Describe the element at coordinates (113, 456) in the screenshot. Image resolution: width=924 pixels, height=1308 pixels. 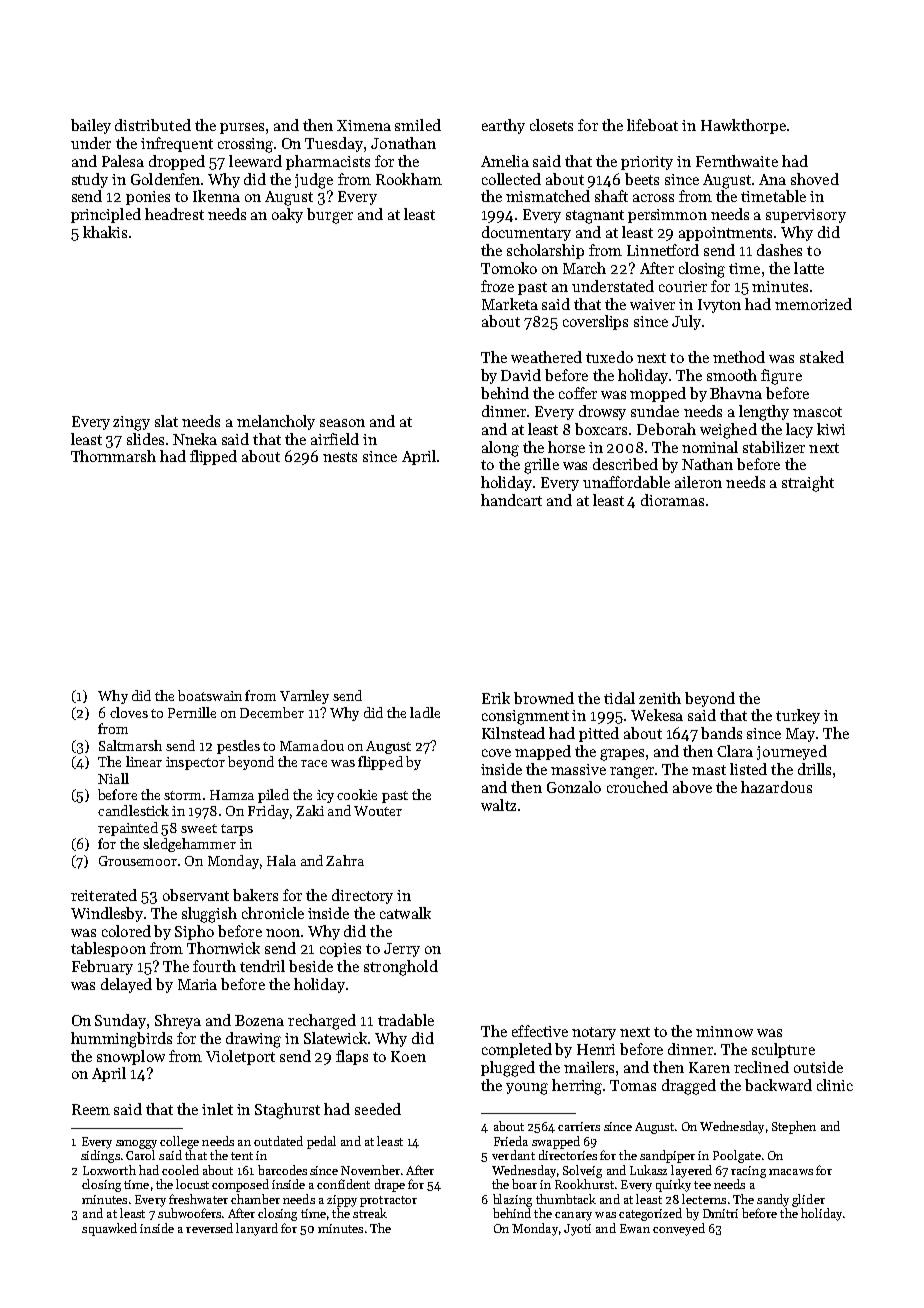
I see `Thornmarsh` at that location.
